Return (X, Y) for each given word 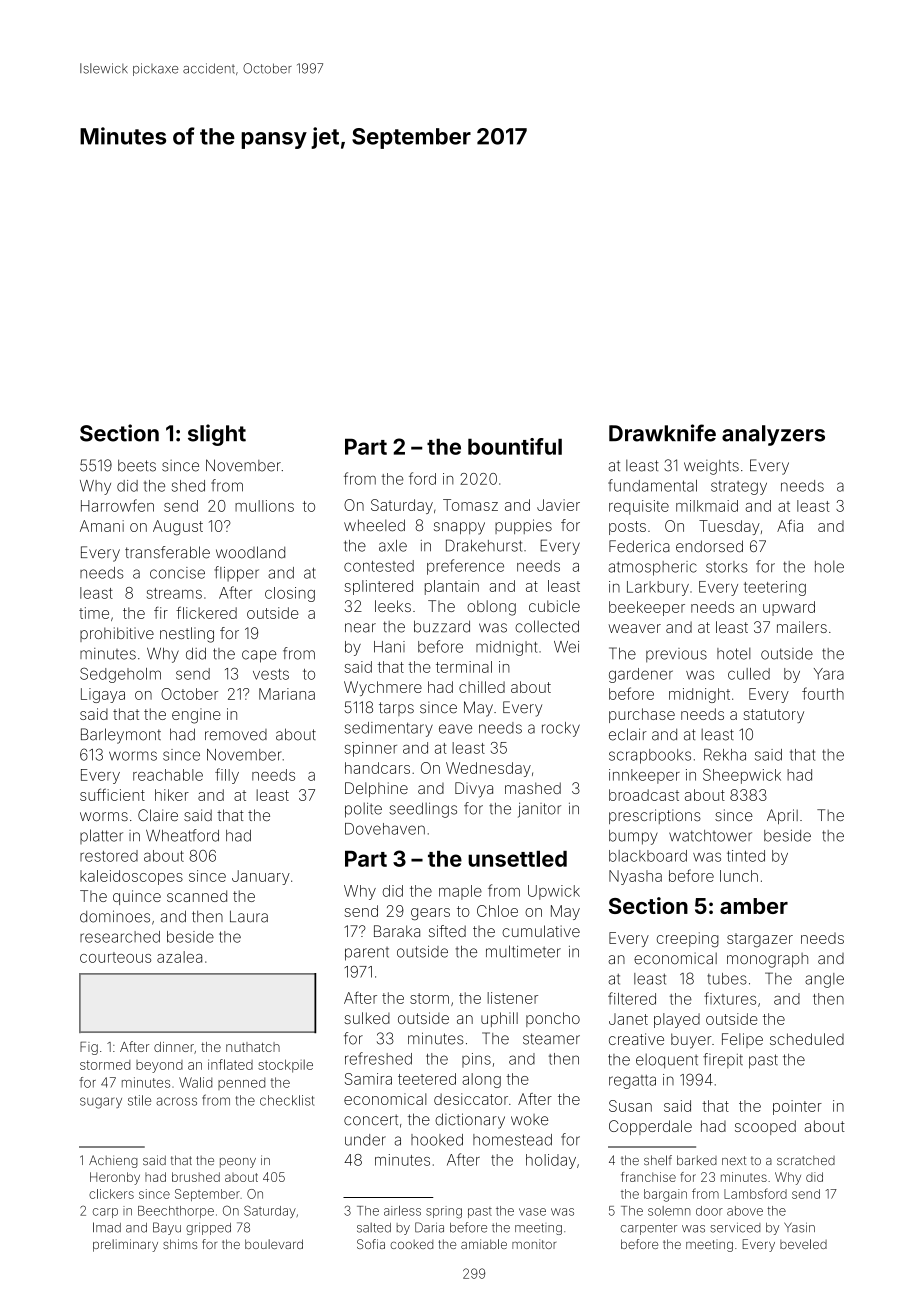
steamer (551, 1039)
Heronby (115, 1178)
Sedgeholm (120, 675)
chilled (482, 687)
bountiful (515, 446)
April (782, 816)
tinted (746, 856)
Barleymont (121, 736)
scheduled (807, 1039)
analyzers (773, 435)
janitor (539, 810)
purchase (642, 715)
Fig (89, 1048)
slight (217, 435)
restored (109, 856)
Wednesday (488, 769)
